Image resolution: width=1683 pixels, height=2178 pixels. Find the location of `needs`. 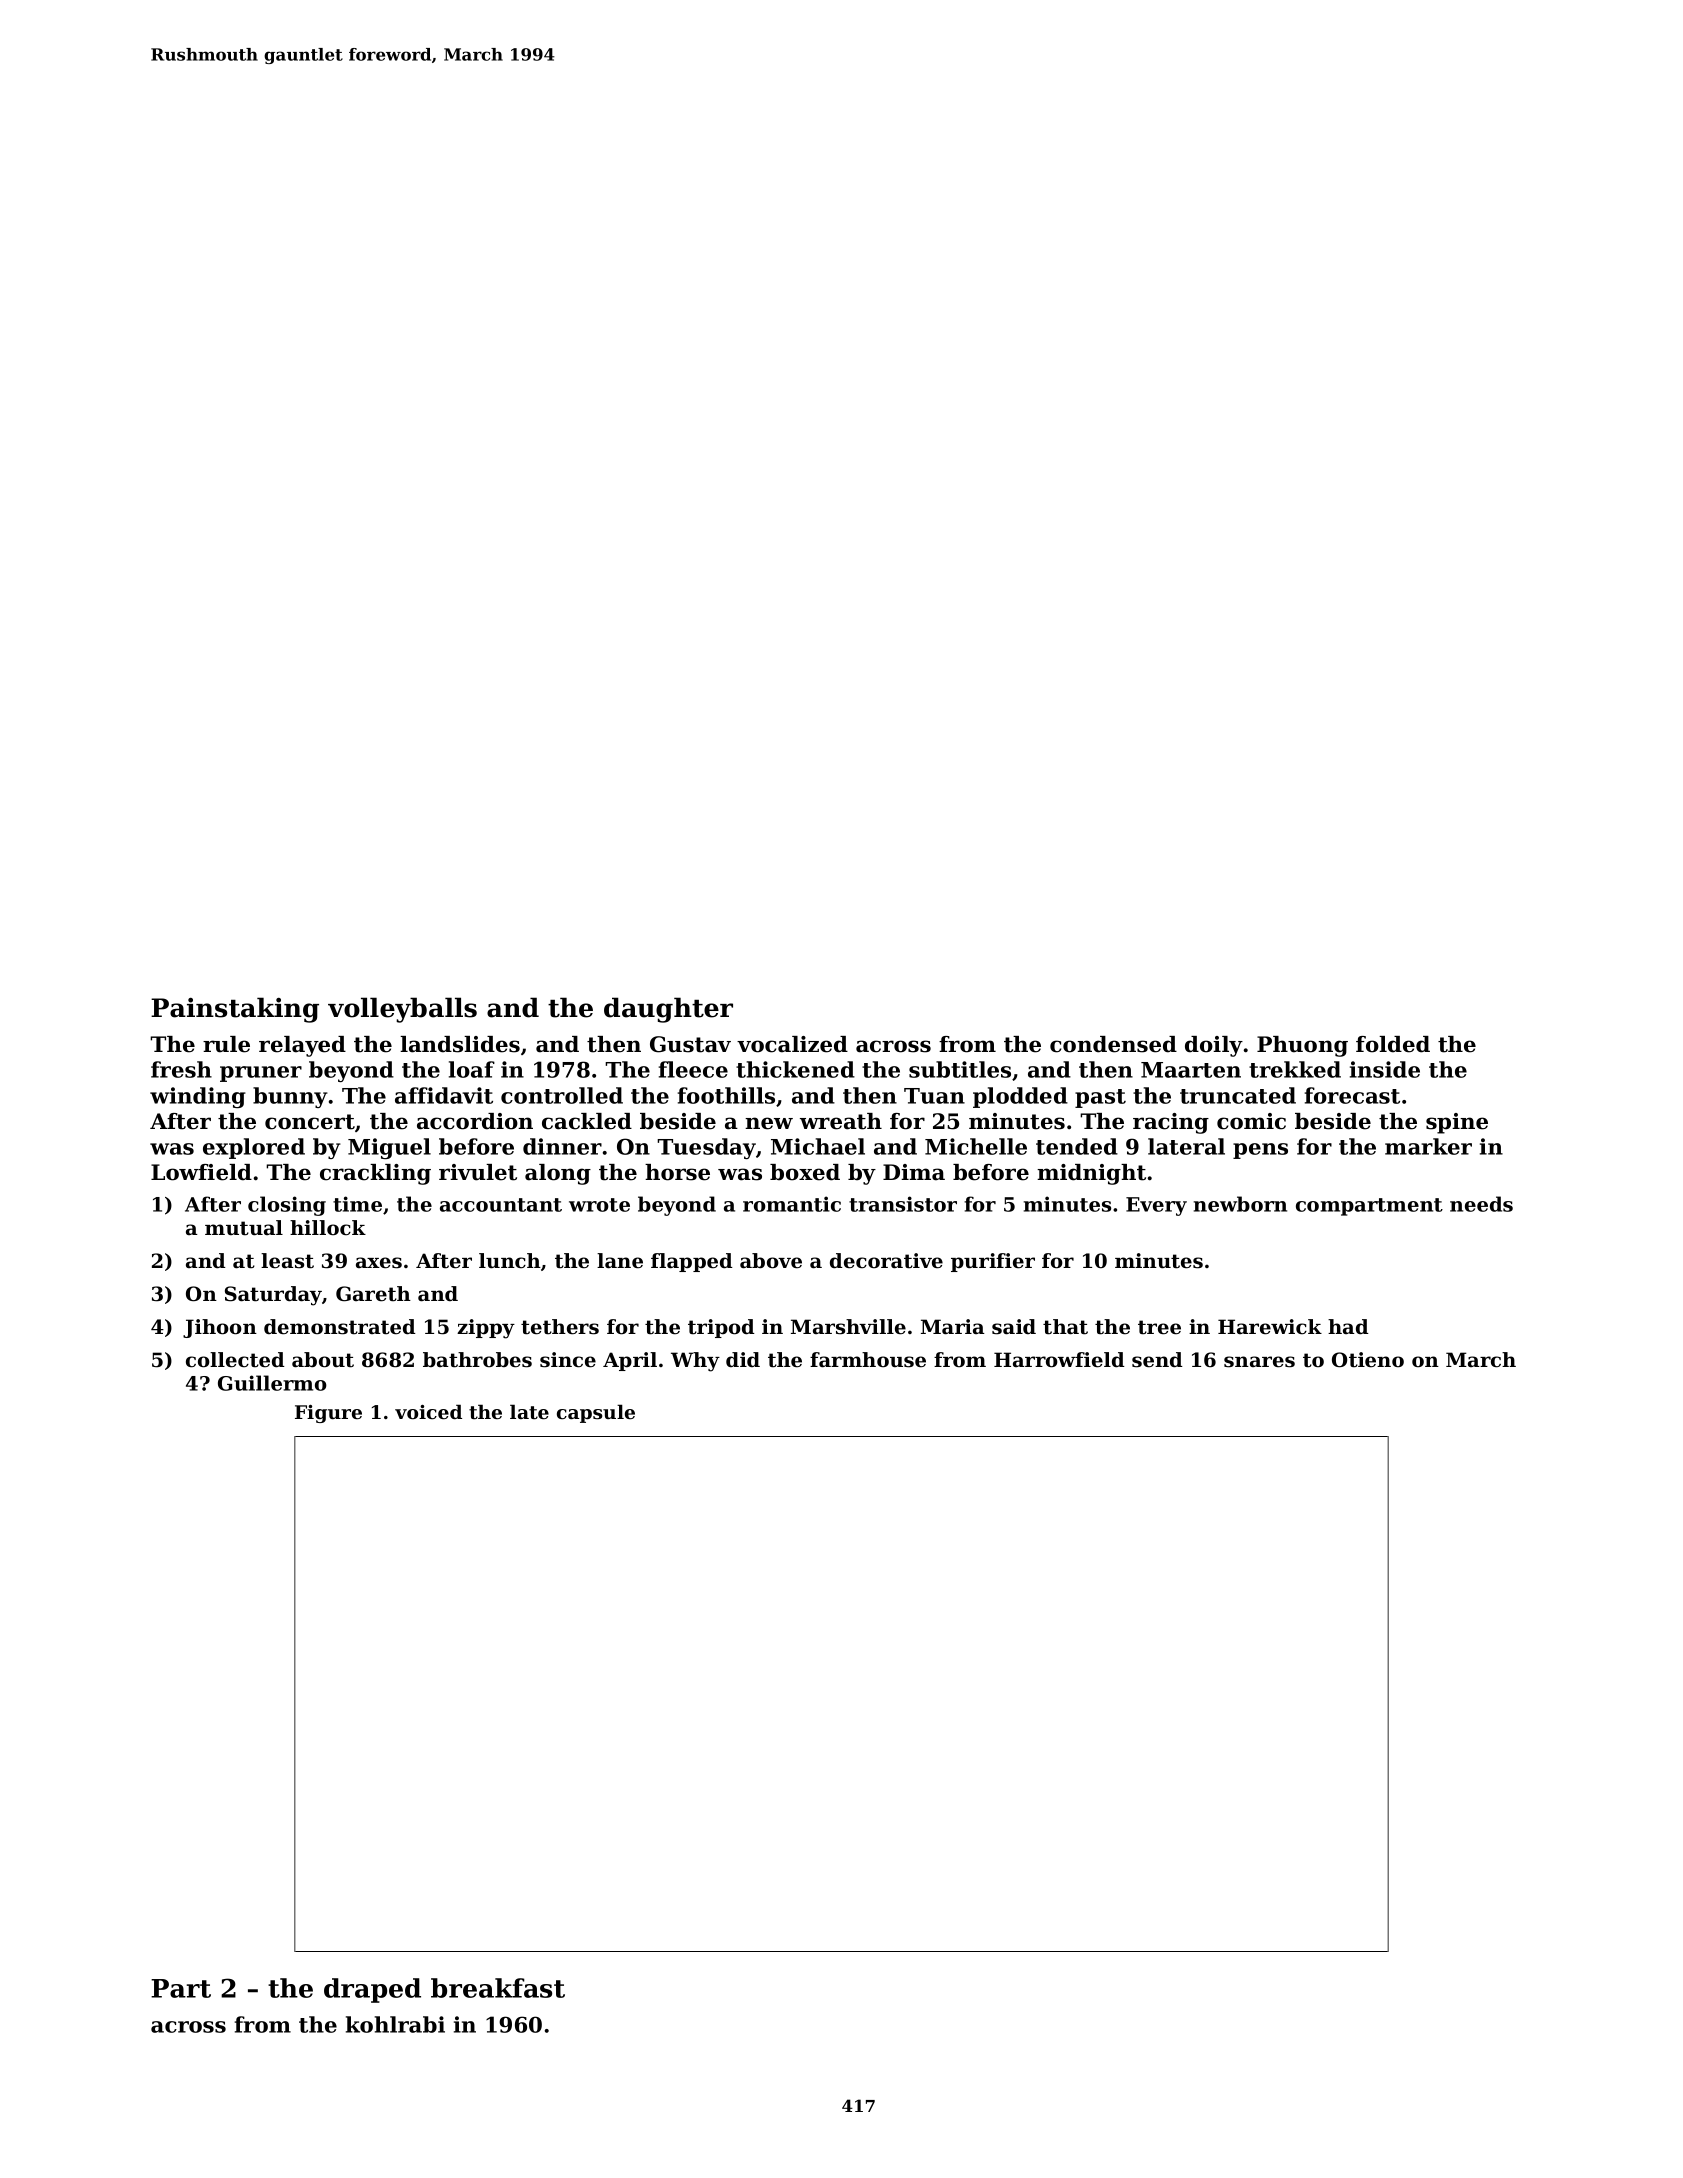

needs is located at coordinates (1481, 1204).
